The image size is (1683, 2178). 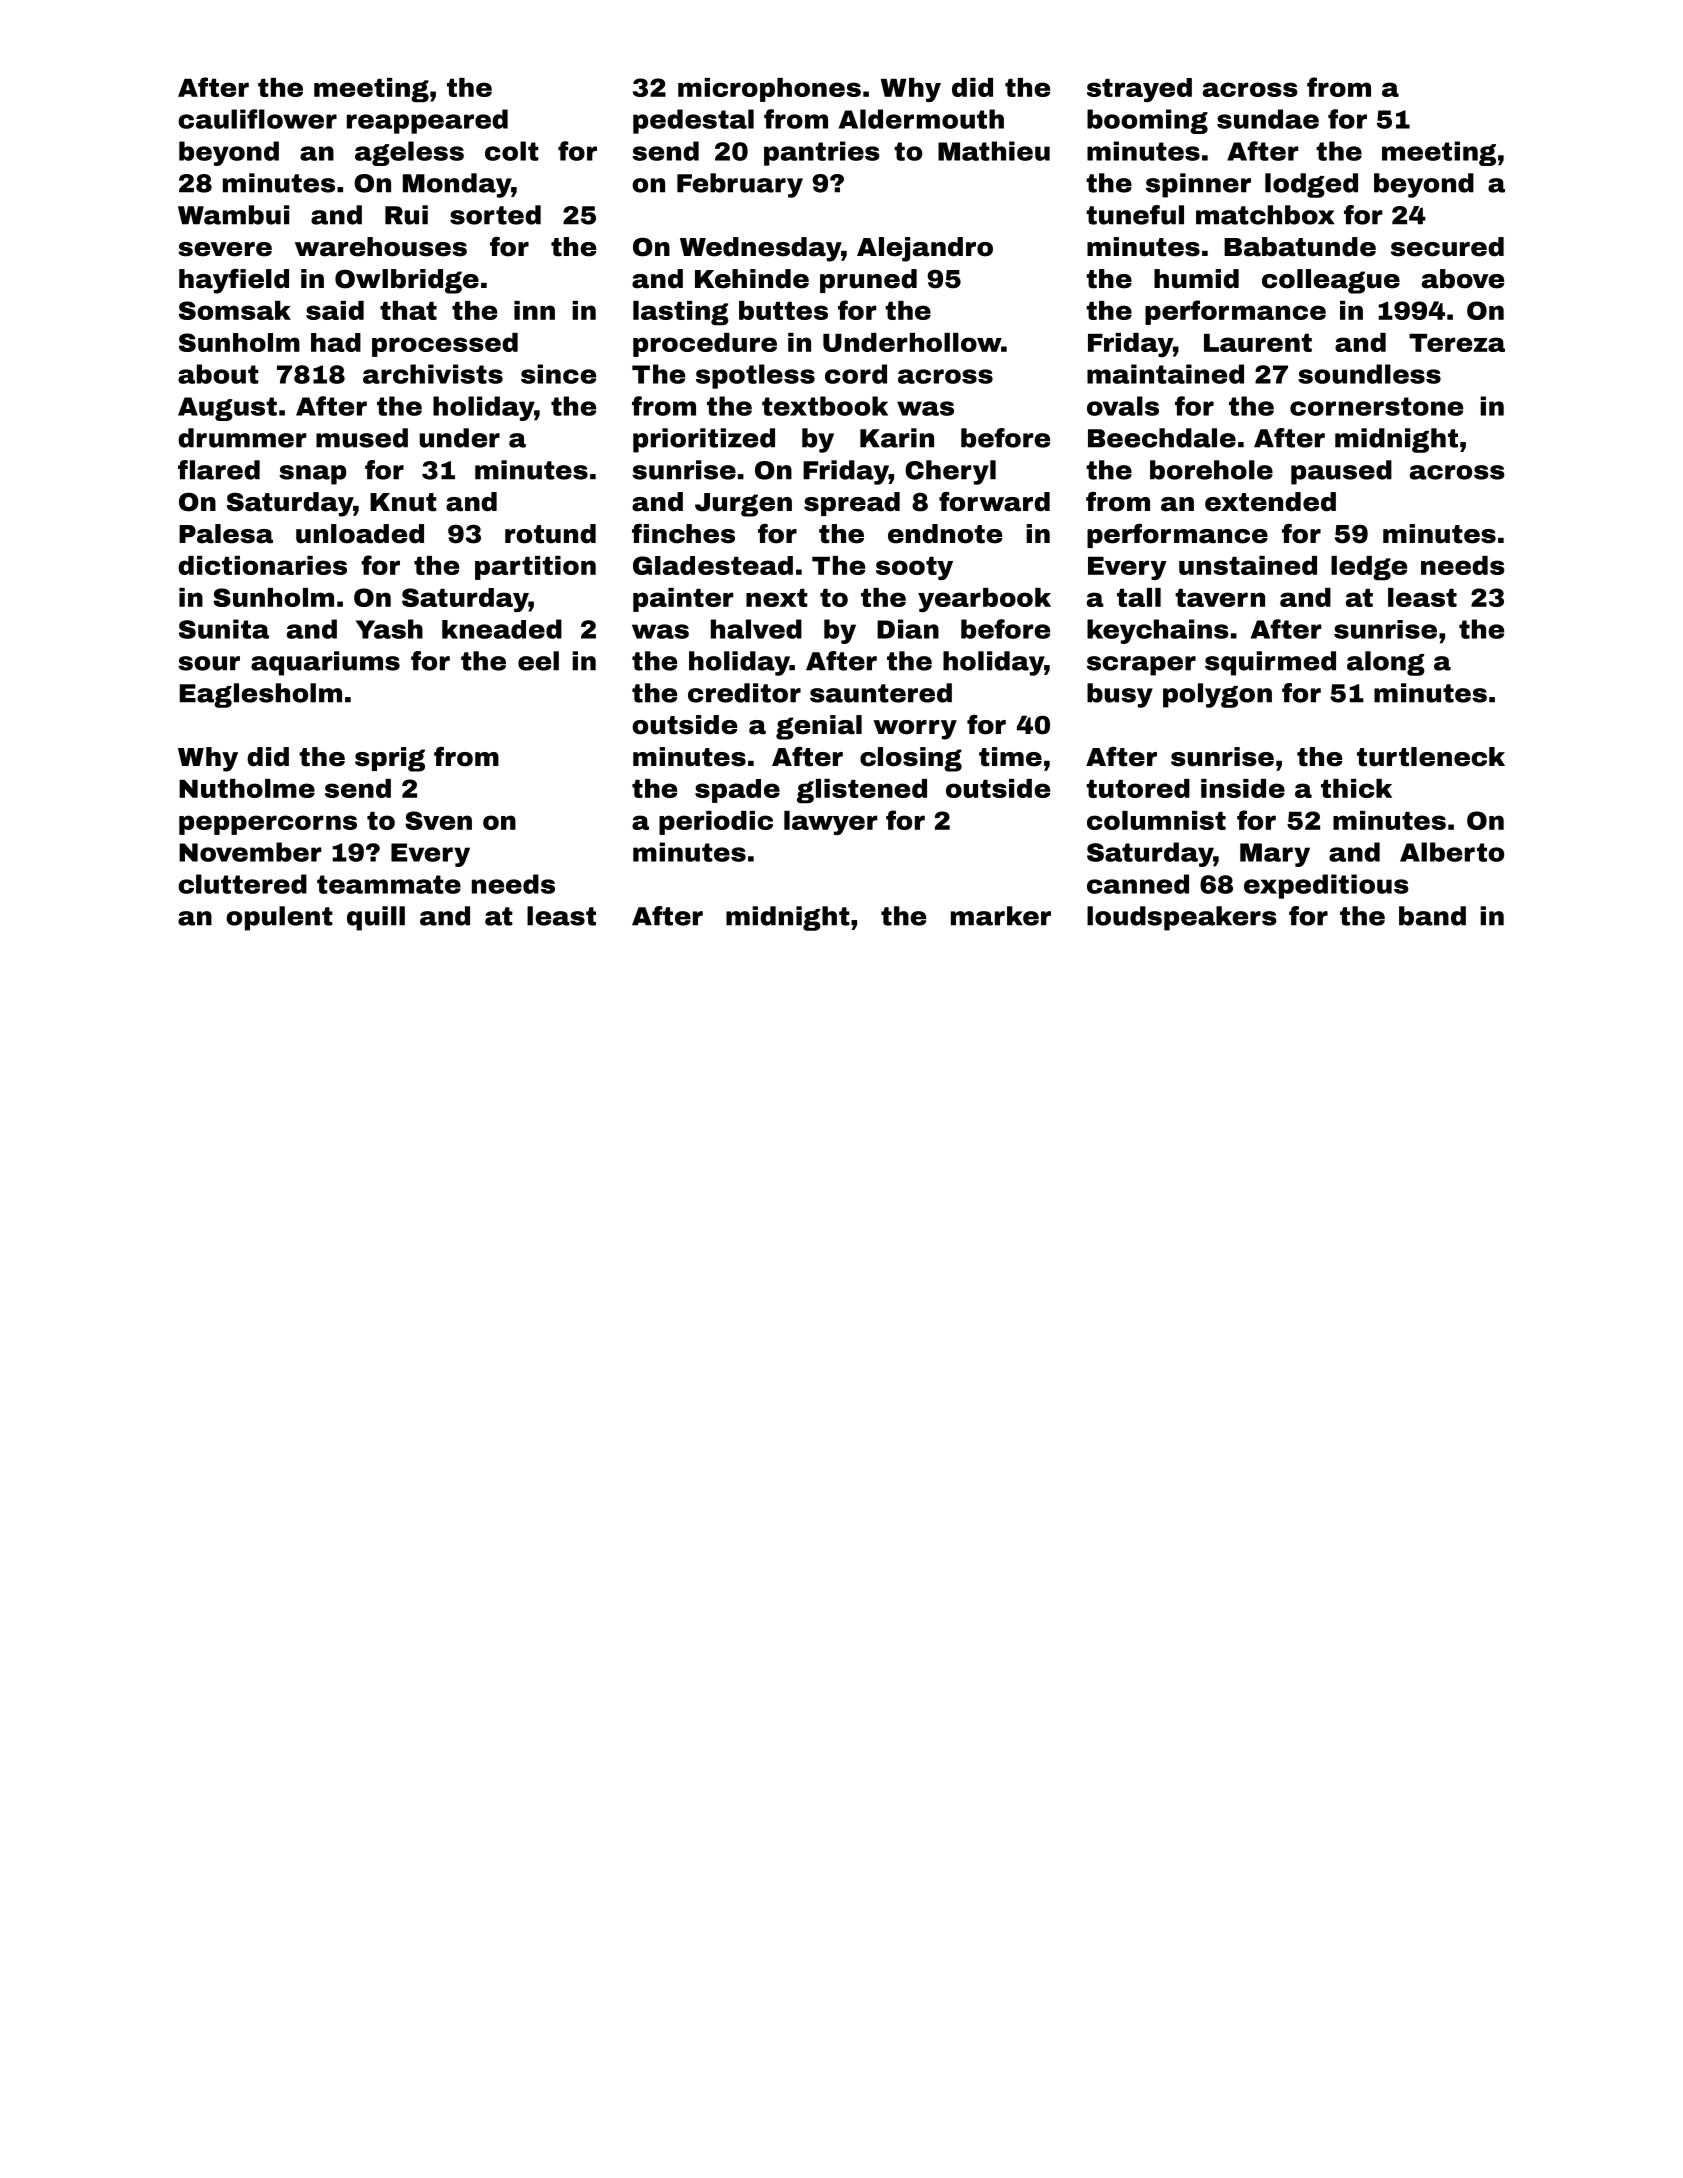 I want to click on teammate, so click(x=389, y=884).
